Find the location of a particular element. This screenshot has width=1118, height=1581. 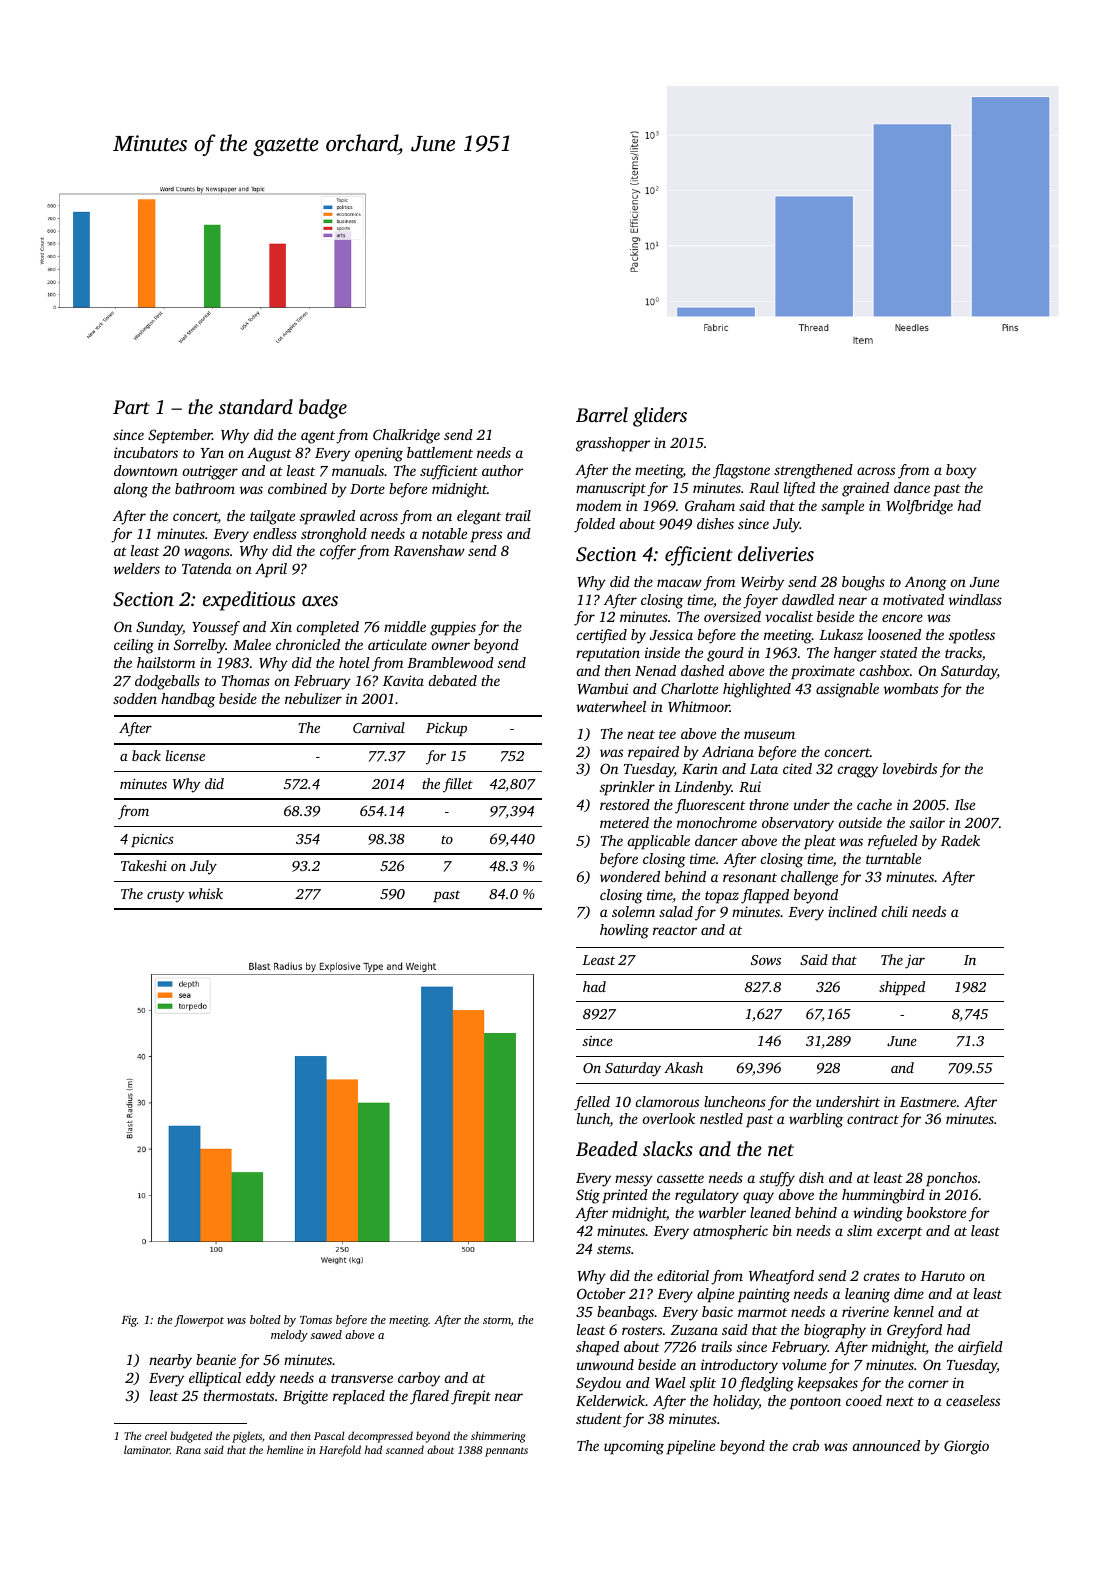

reactor is located at coordinates (675, 930).
